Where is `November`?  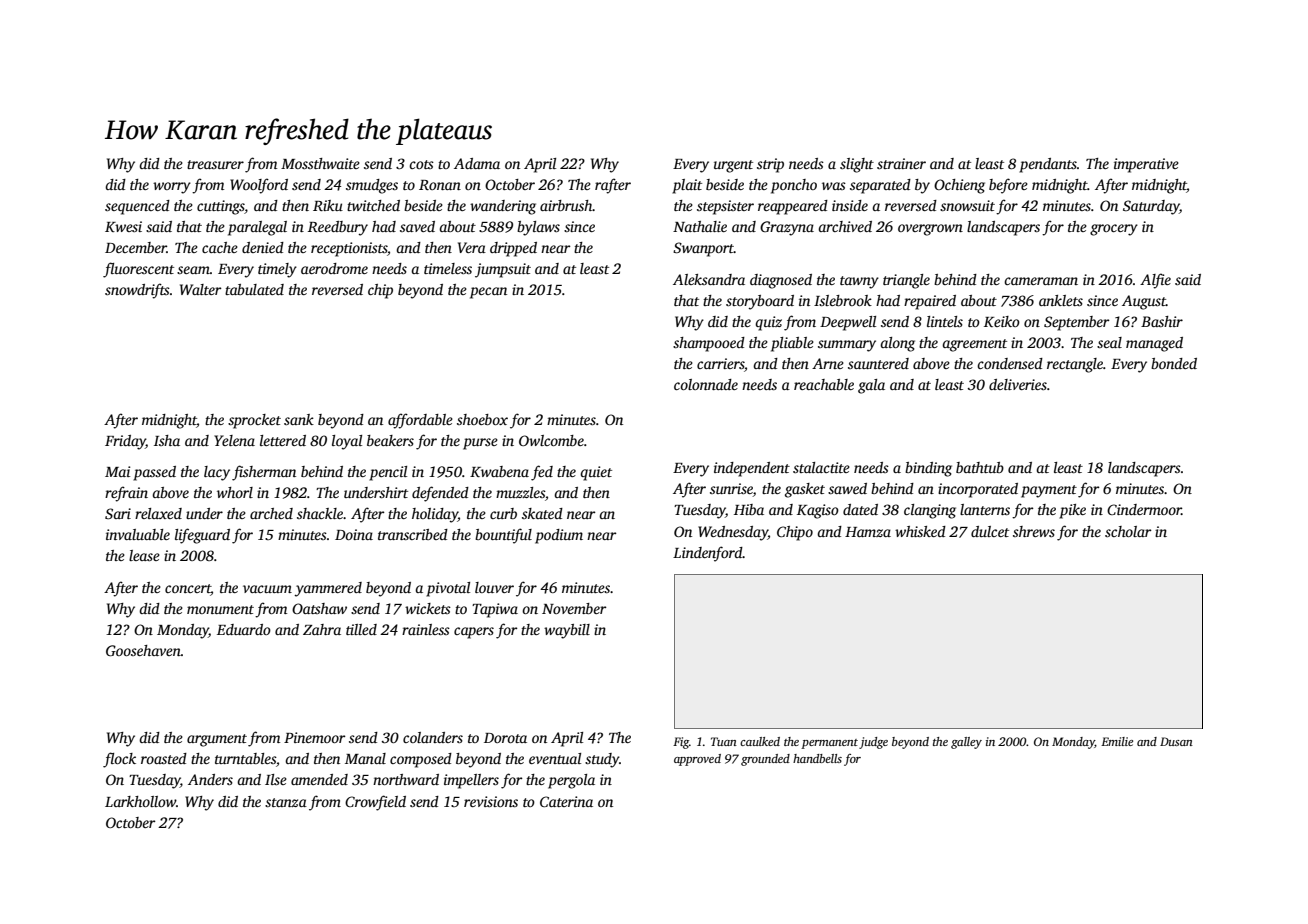 November is located at coordinates (574, 608).
